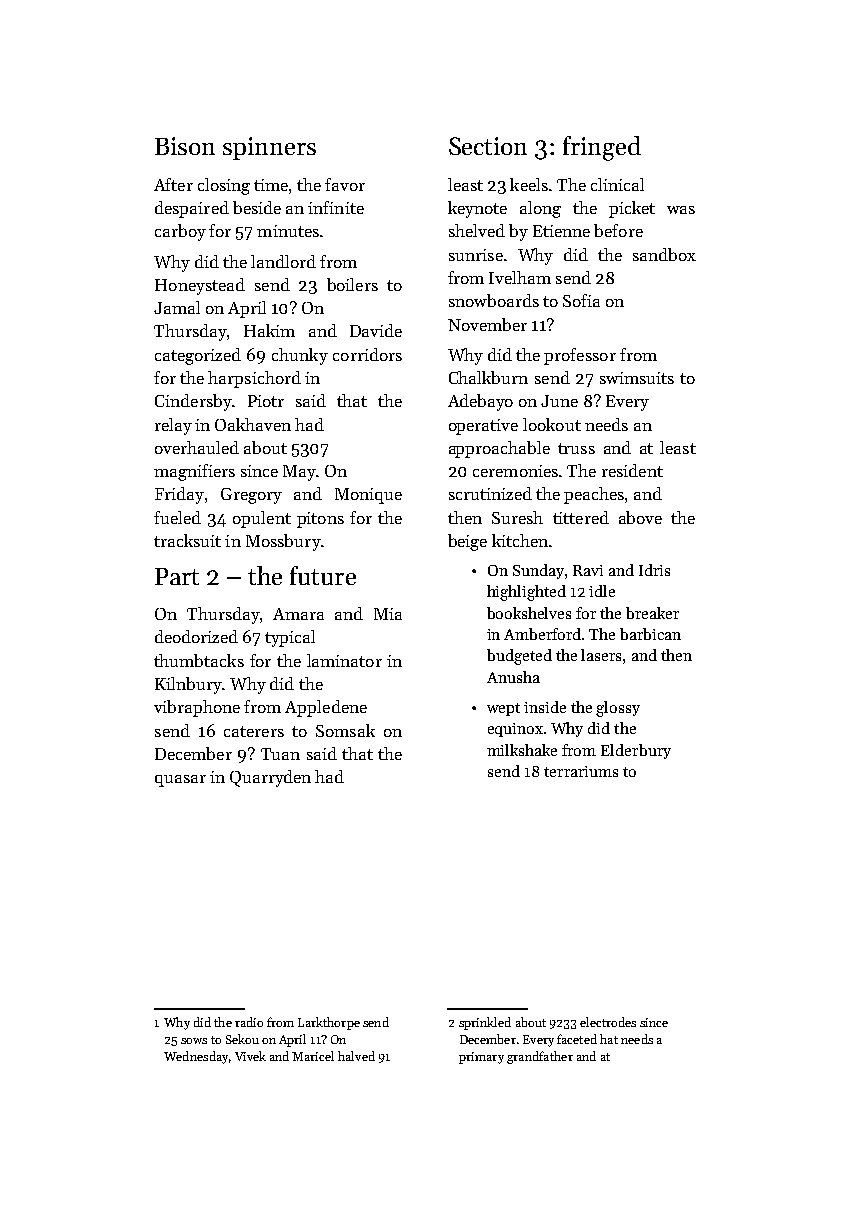 This screenshot has height=1207, width=850. Describe the element at coordinates (618, 709) in the screenshot. I see `glossy` at that location.
